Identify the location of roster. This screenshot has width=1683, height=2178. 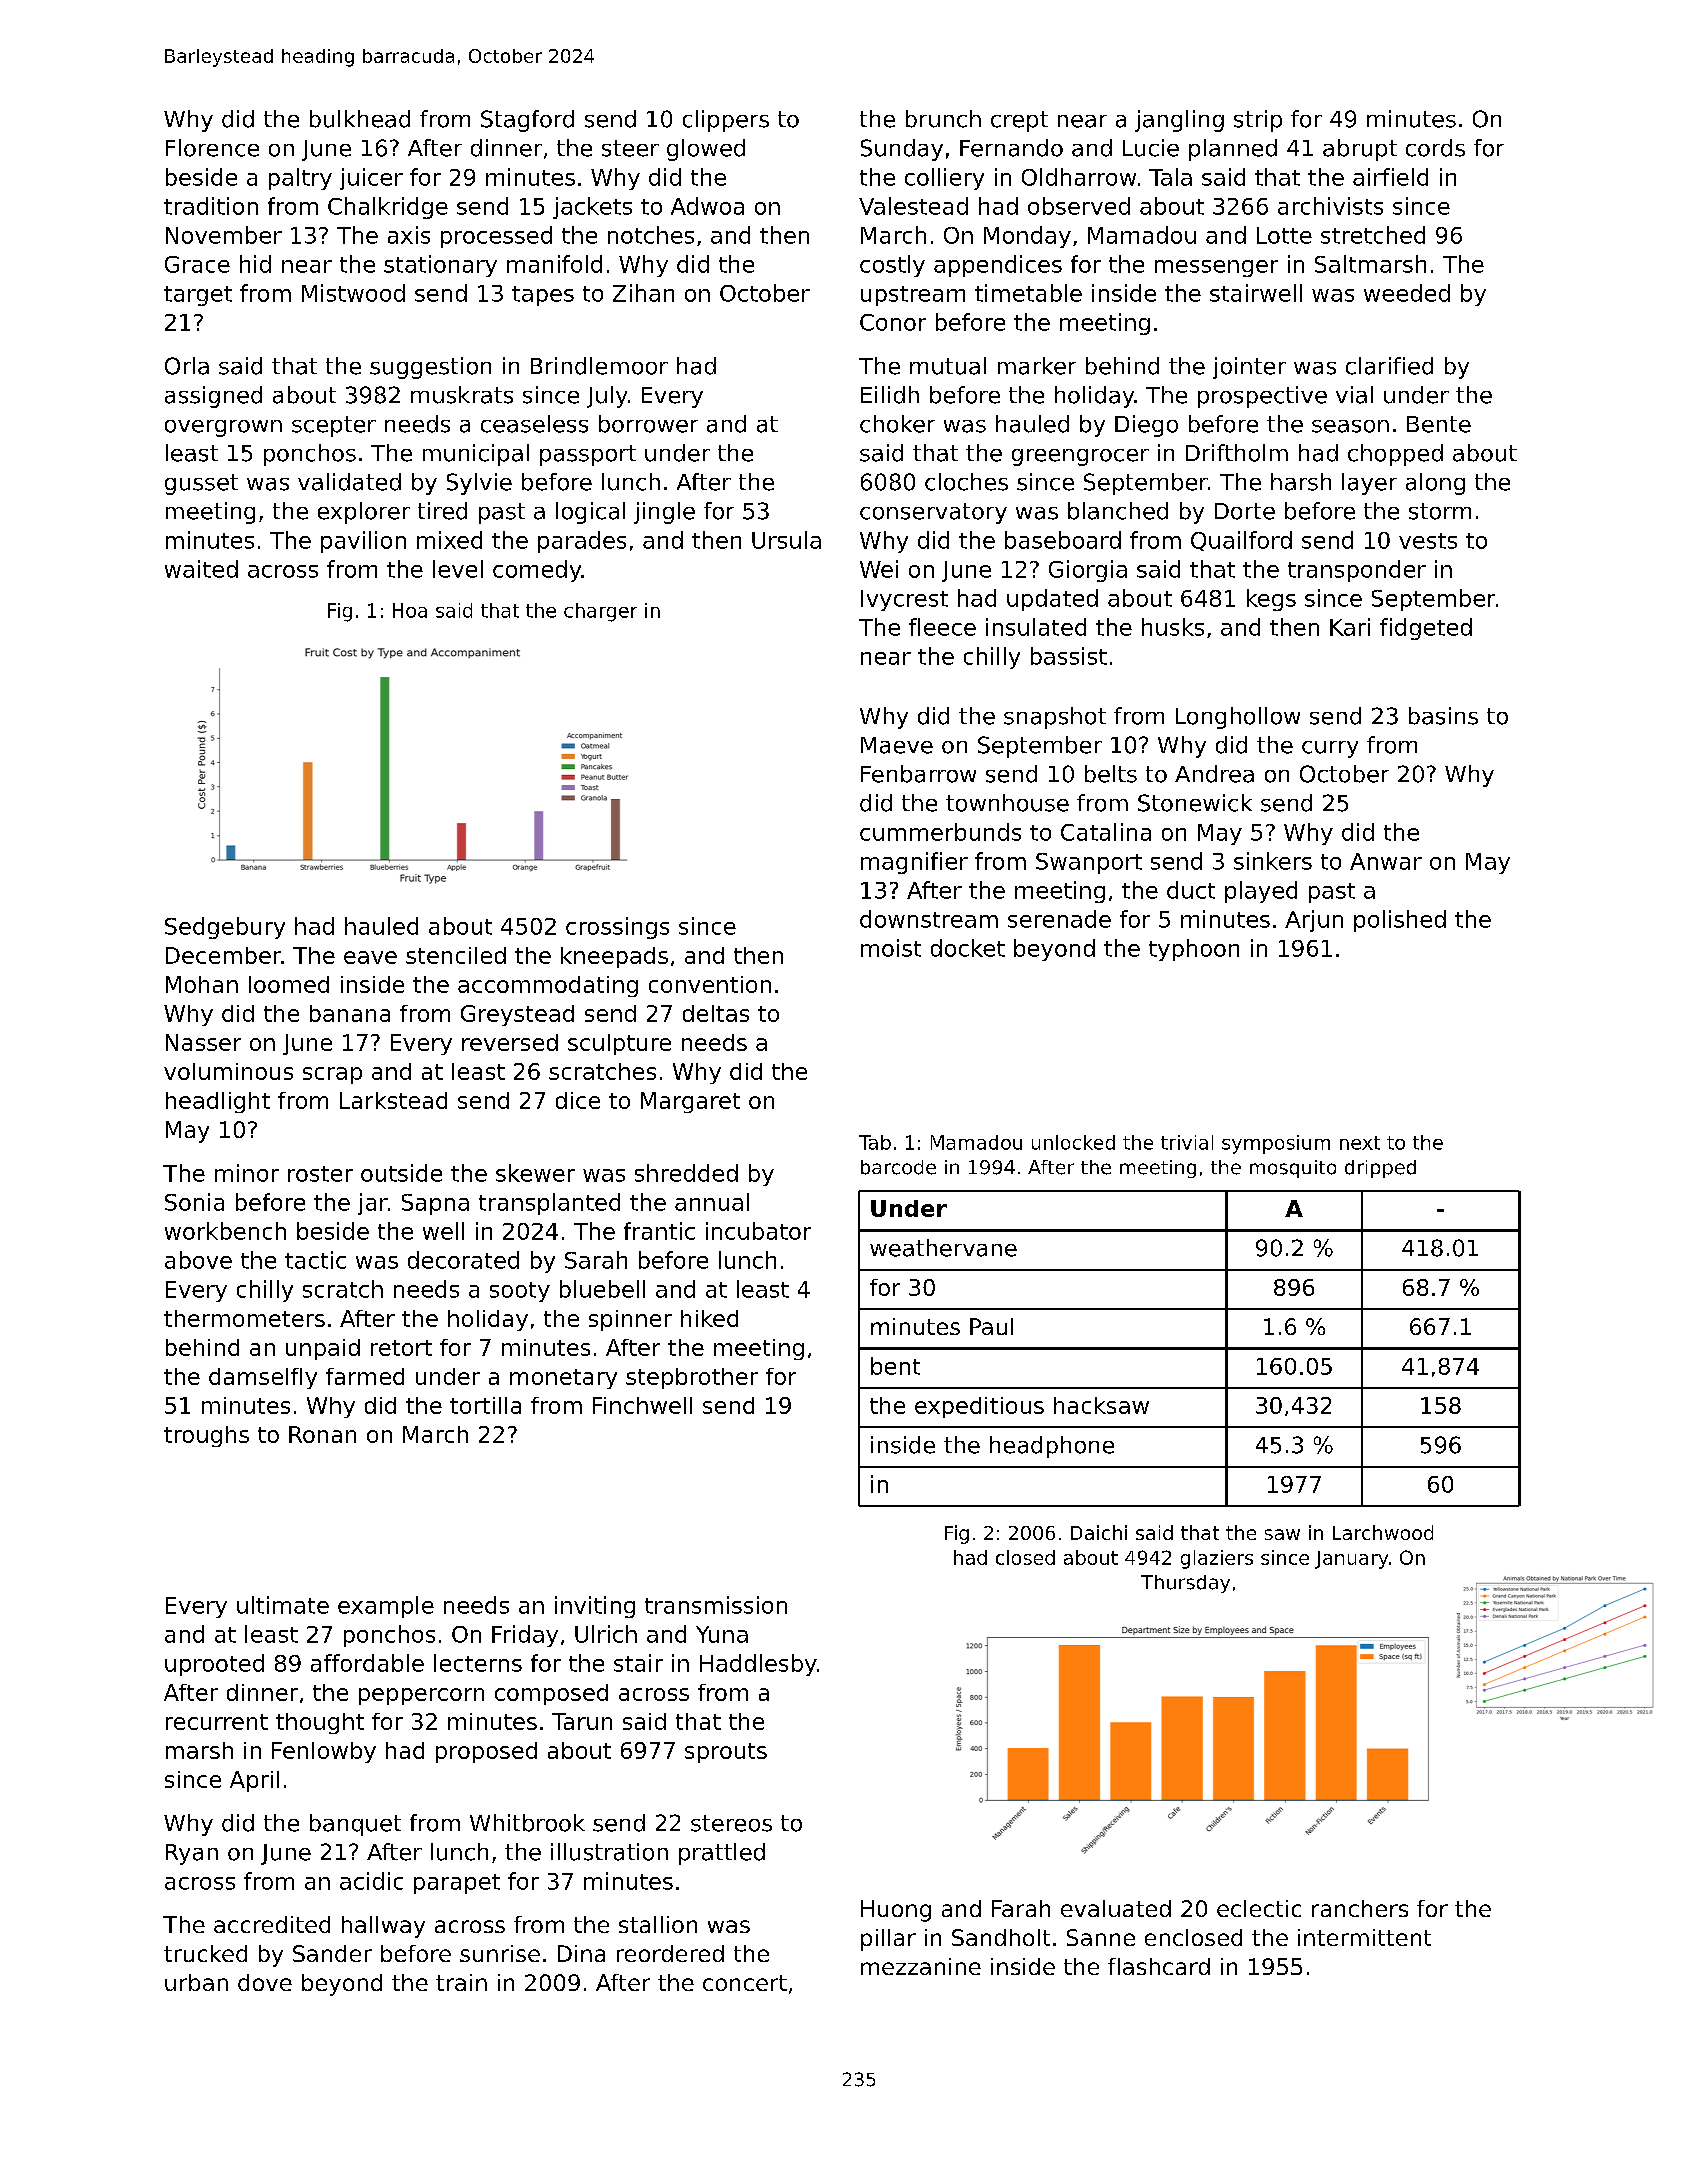
(320, 1174).
